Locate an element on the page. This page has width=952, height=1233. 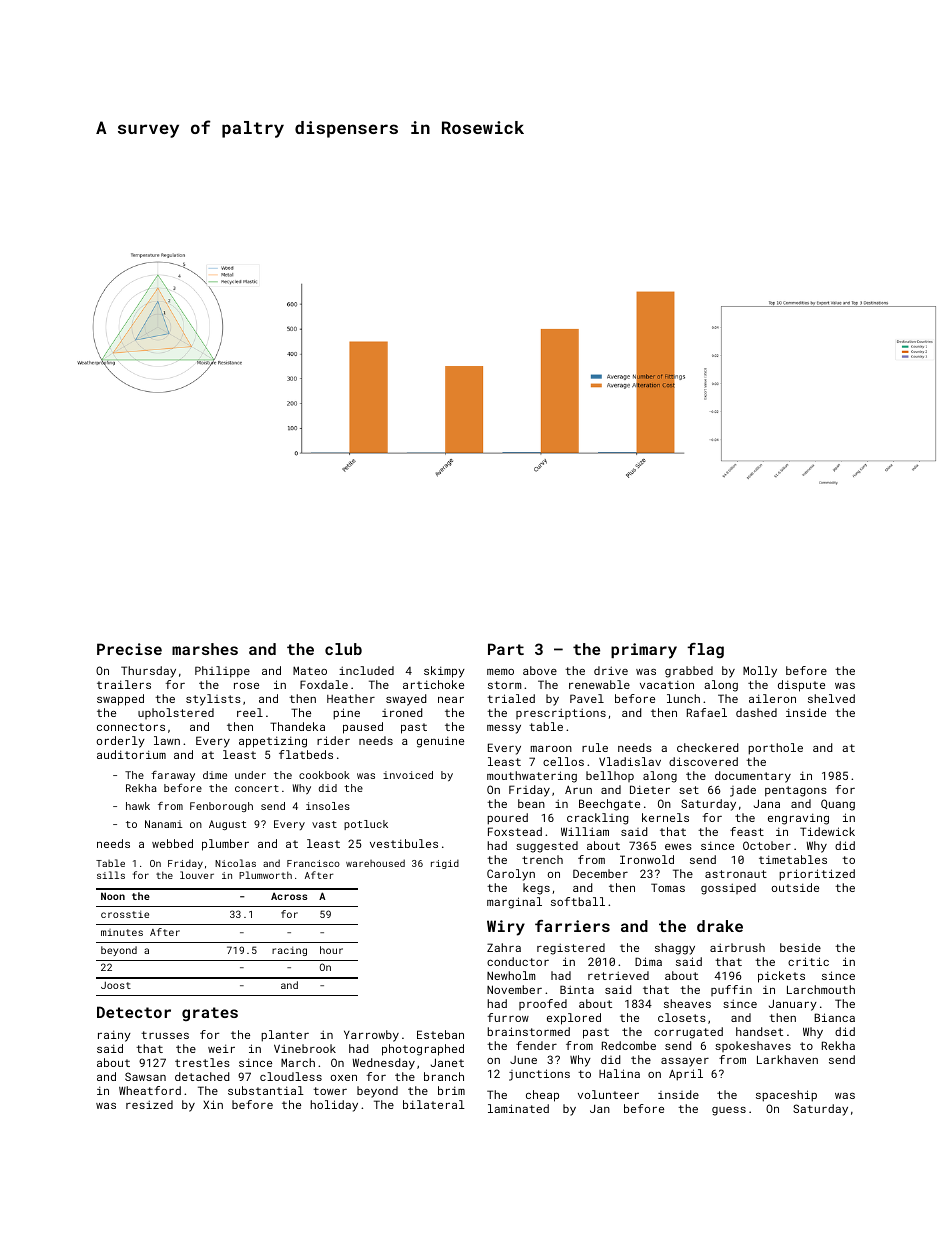
Janet is located at coordinates (447, 1062).
